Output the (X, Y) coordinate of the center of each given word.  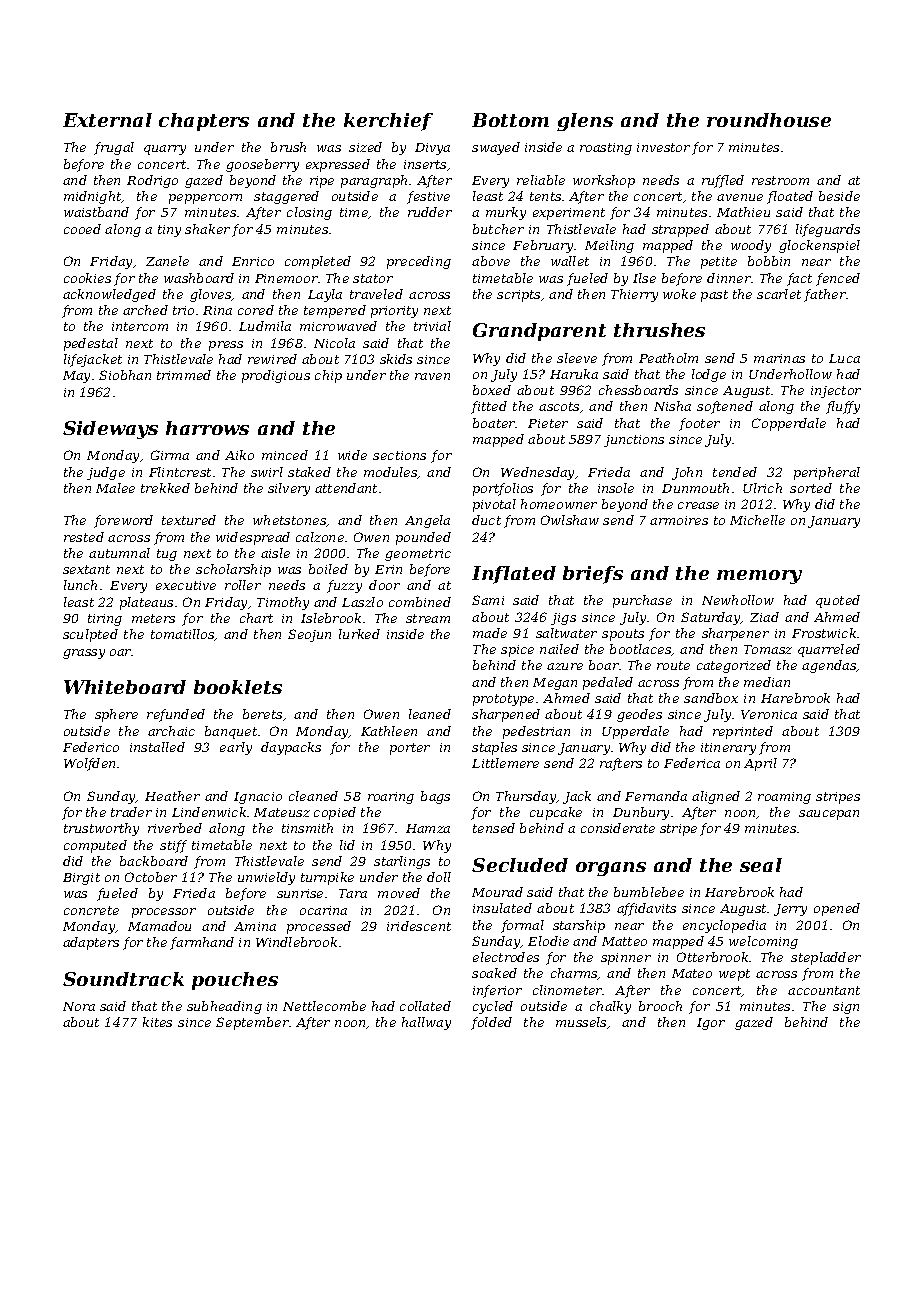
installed (157, 747)
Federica (692, 763)
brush (288, 147)
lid (347, 845)
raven (432, 376)
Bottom (510, 120)
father (825, 295)
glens (585, 122)
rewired (272, 359)
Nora (79, 1006)
